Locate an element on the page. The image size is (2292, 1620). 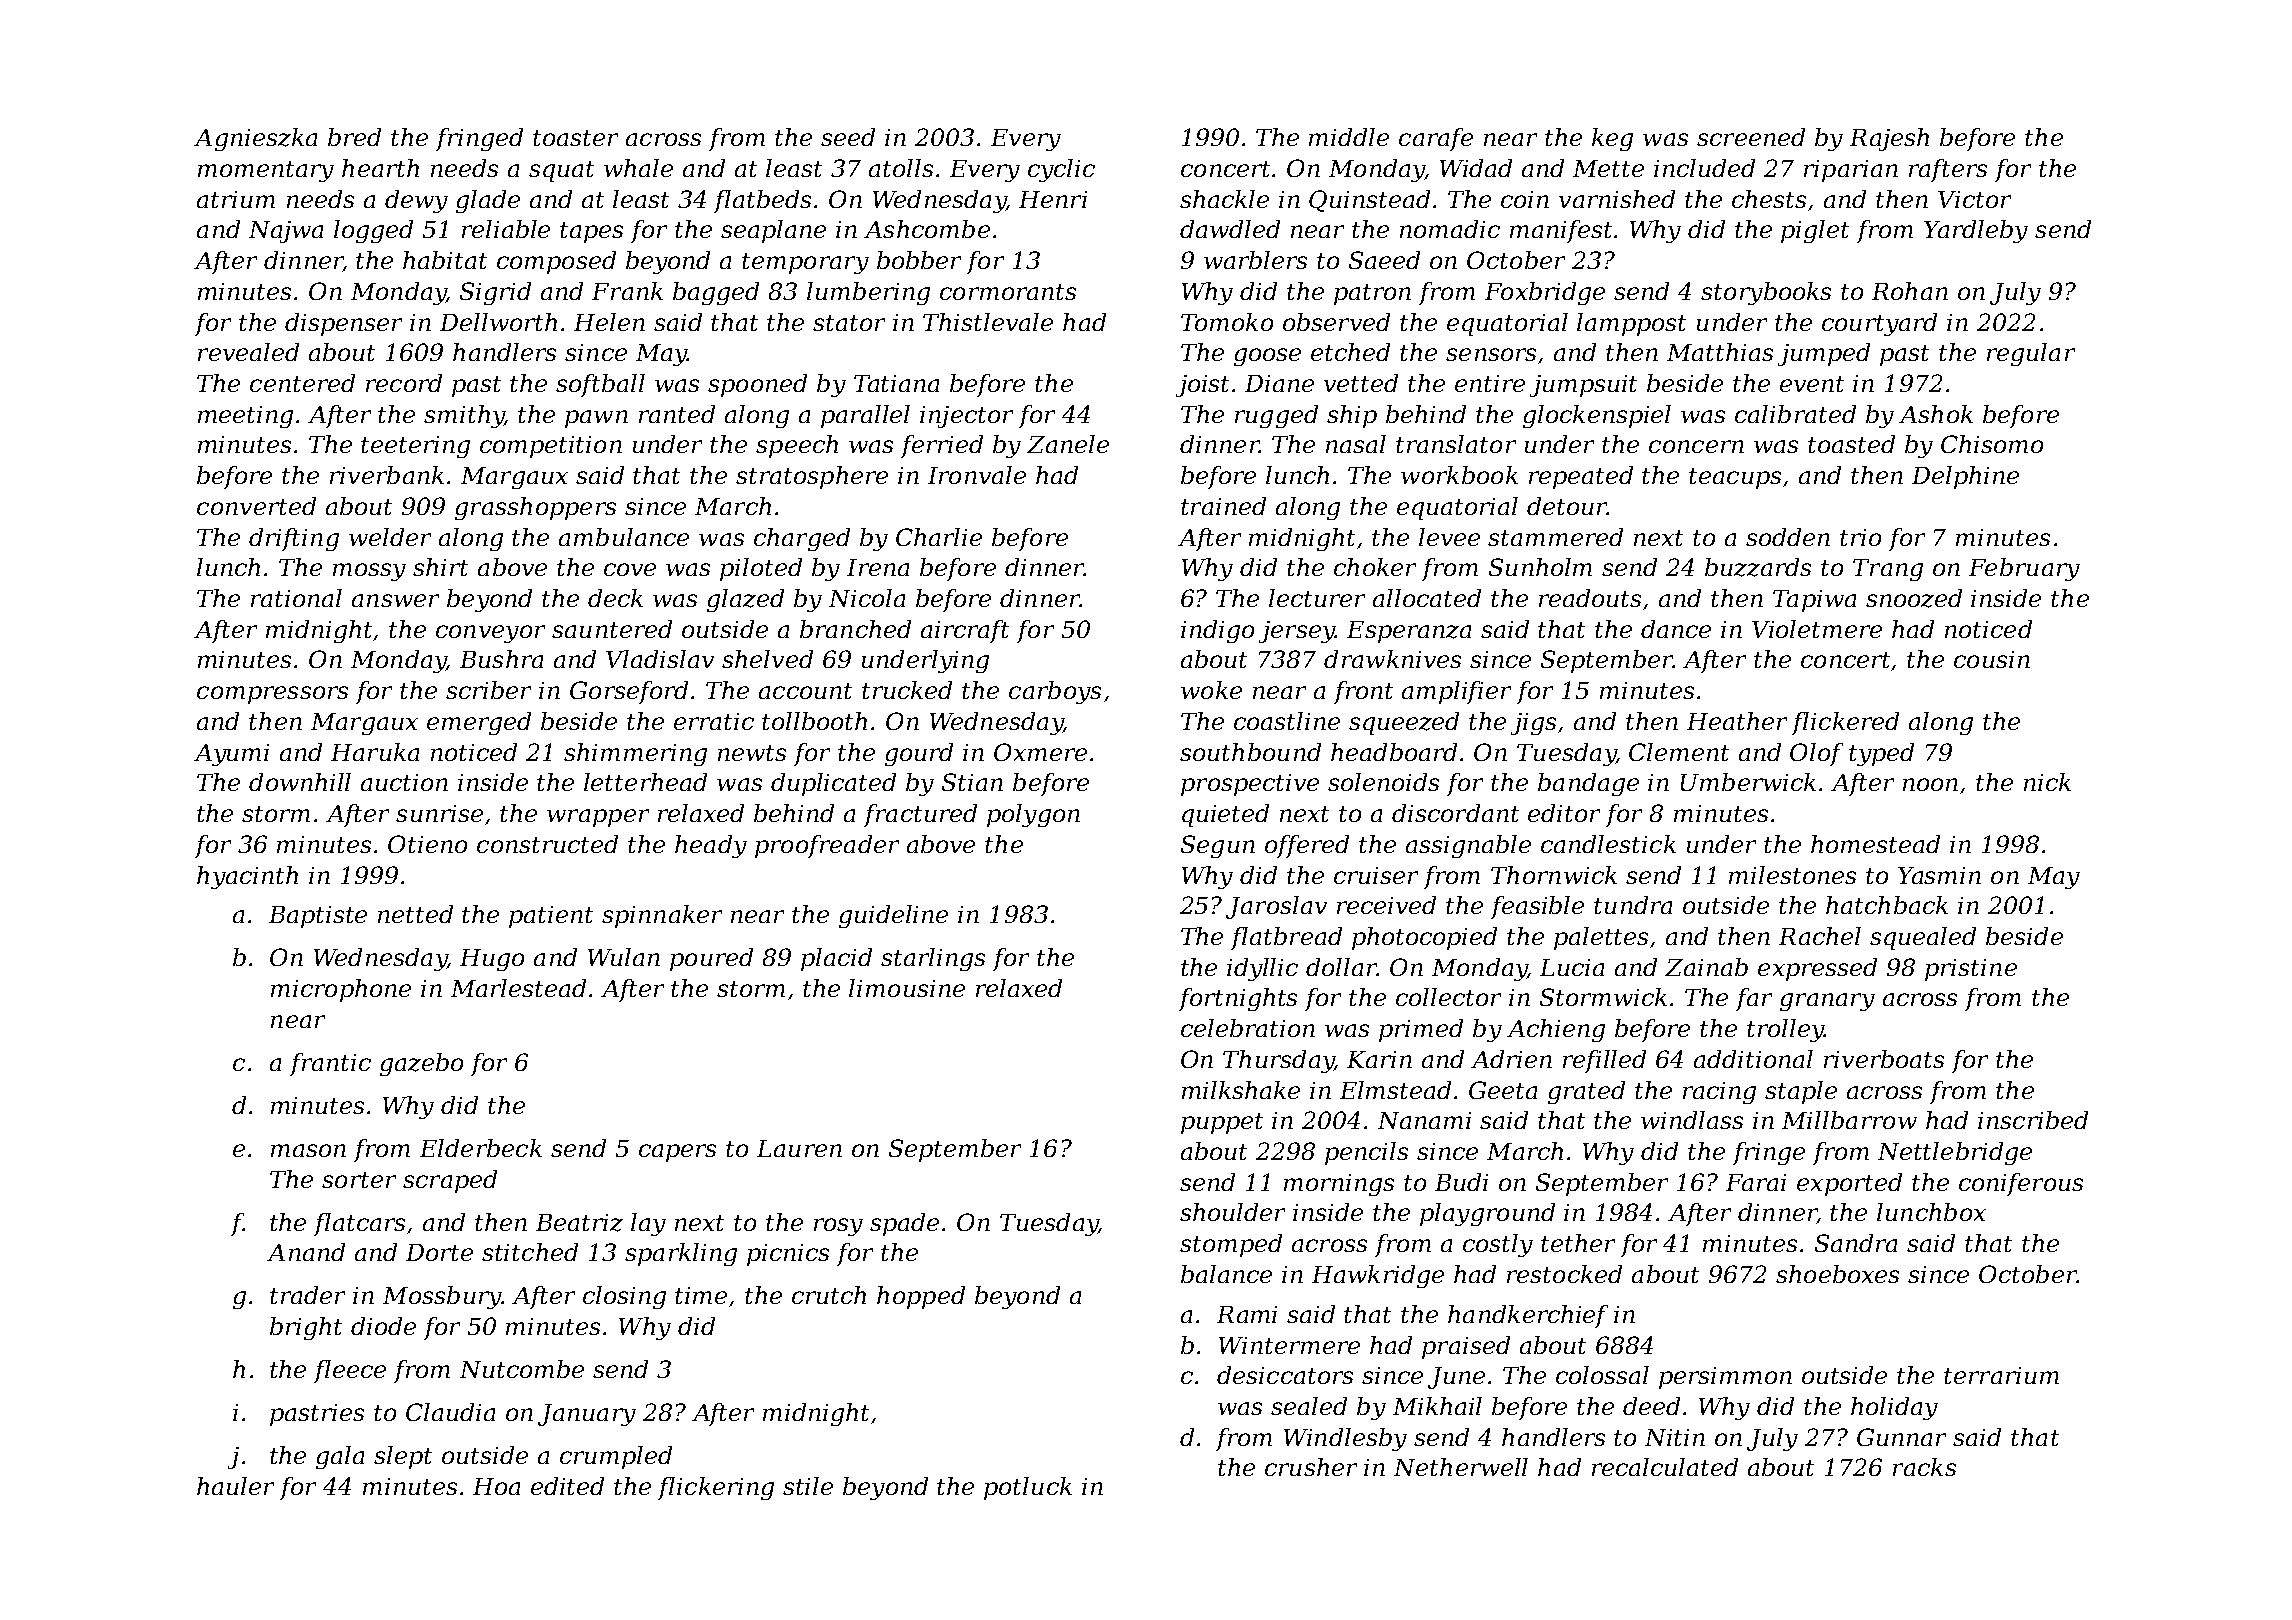
riverboats is located at coordinates (1884, 1059).
